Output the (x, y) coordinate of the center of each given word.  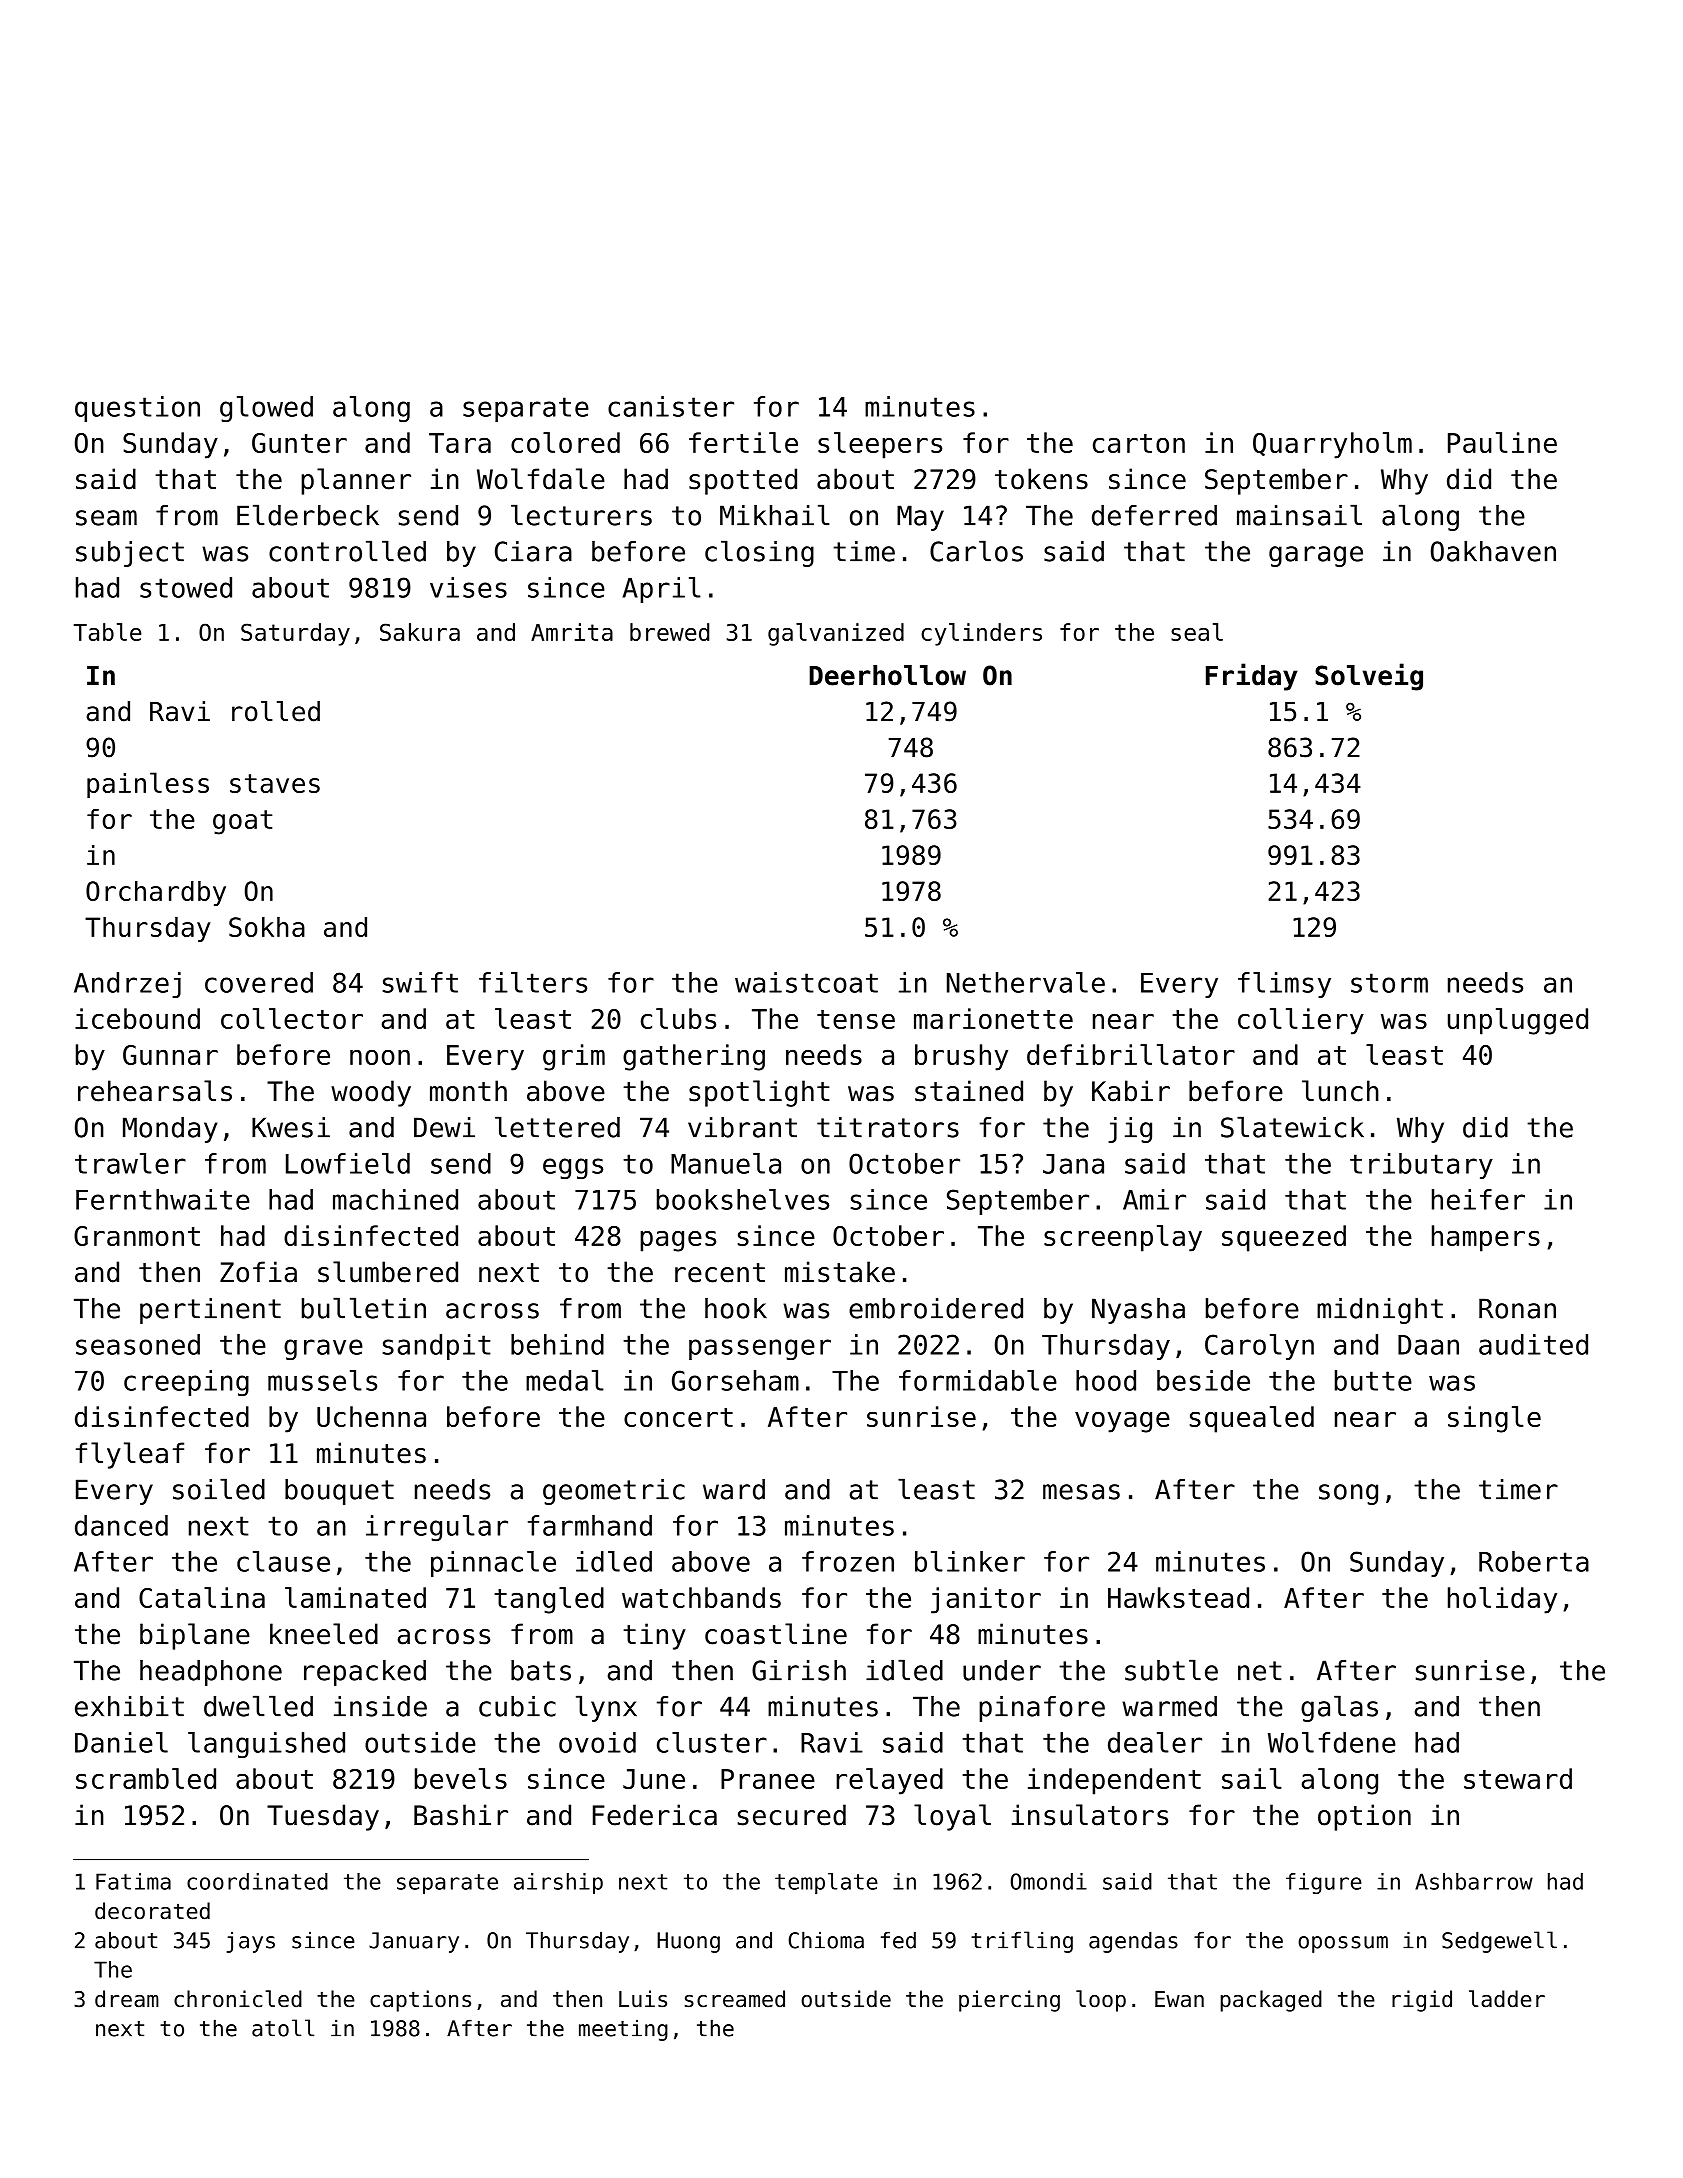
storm (1389, 983)
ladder (1507, 1999)
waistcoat (806, 982)
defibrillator (1131, 1054)
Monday (170, 1130)
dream (127, 1999)
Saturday (295, 634)
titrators (888, 1127)
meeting (623, 2030)
